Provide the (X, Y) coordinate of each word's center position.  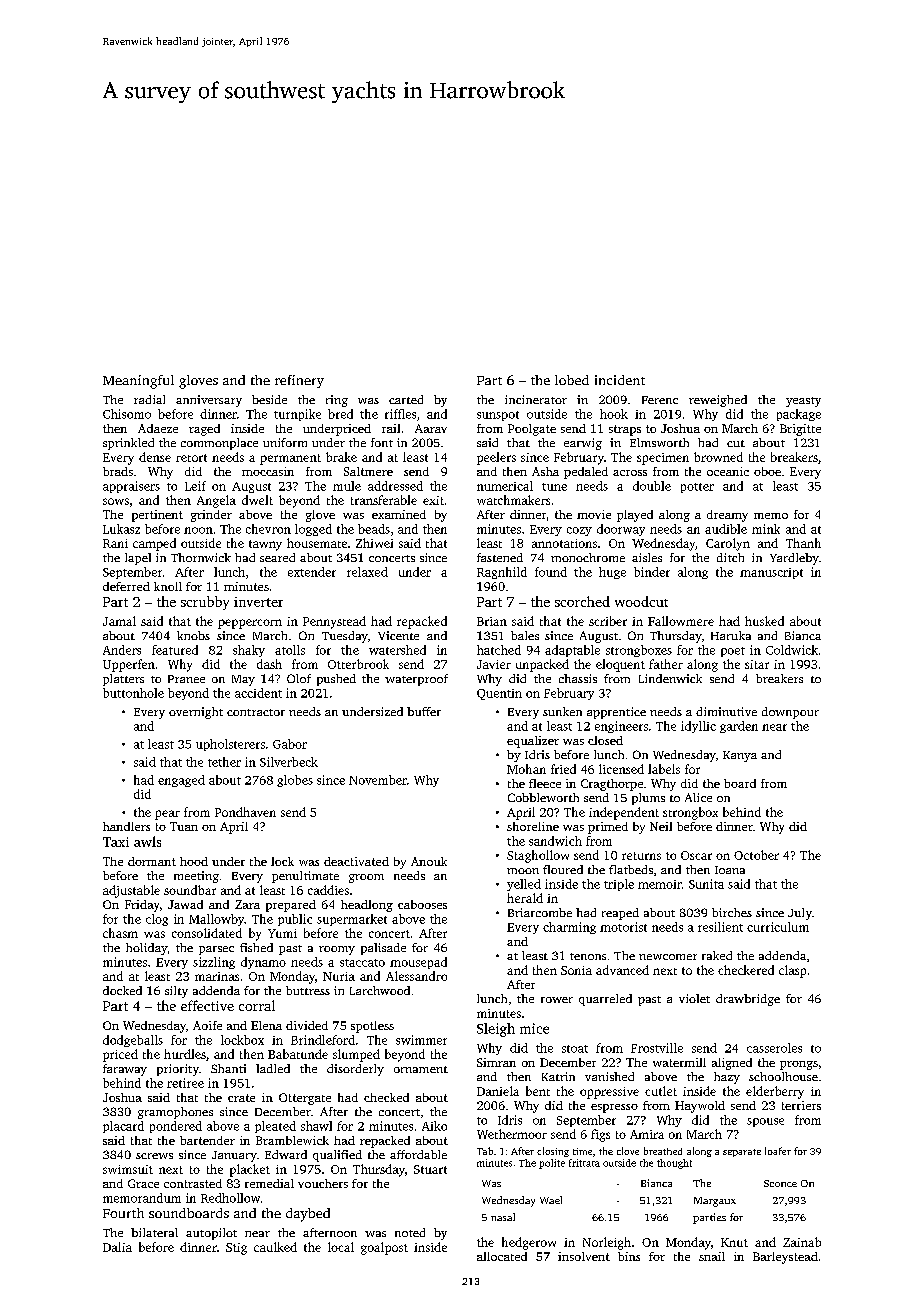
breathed (663, 1151)
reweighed (718, 401)
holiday (146, 949)
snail (712, 1256)
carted (406, 399)
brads (118, 471)
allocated (502, 1256)
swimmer (421, 1040)
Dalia (117, 1247)
